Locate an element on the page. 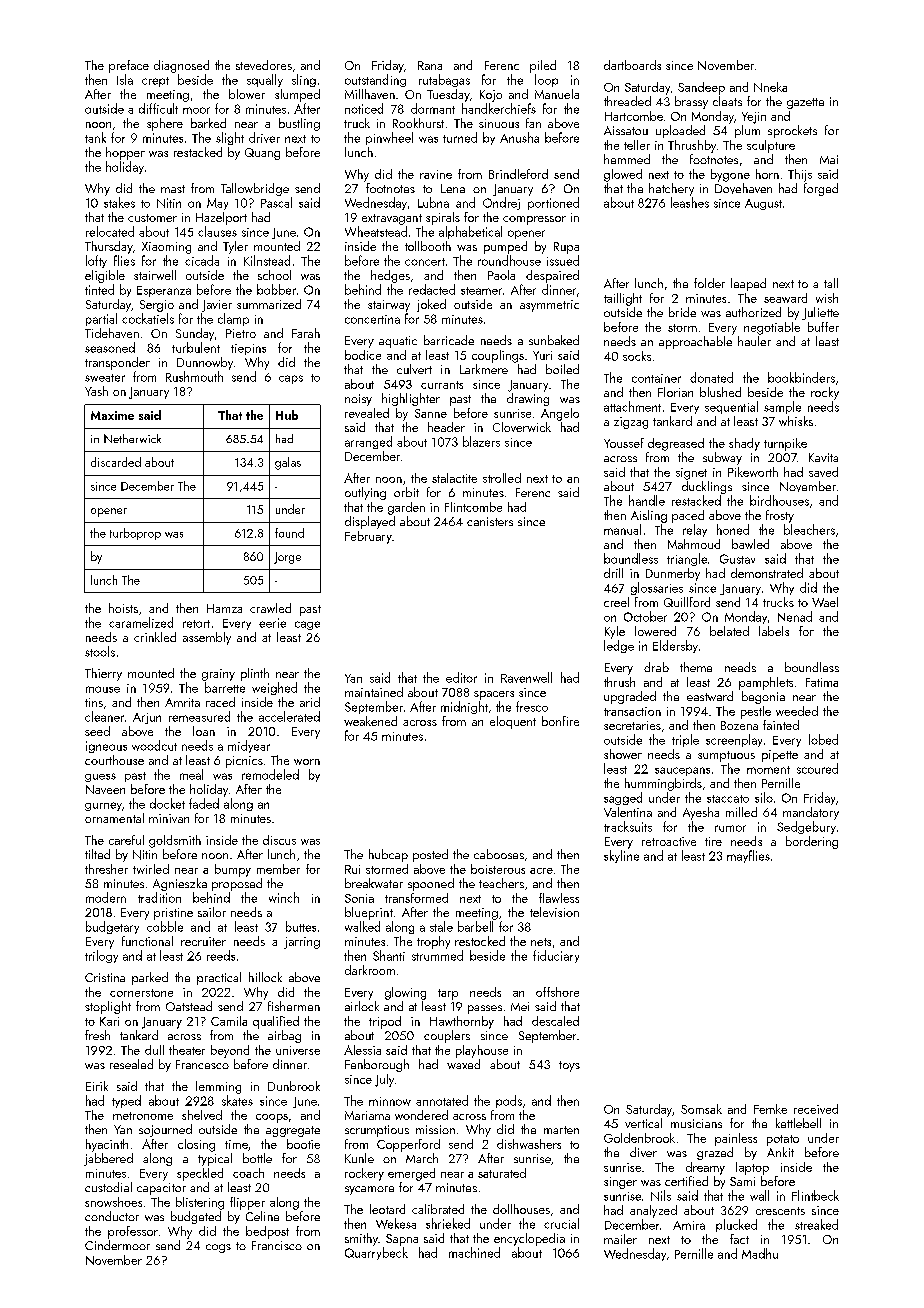 The height and width of the document is (1308, 924). Angelo is located at coordinates (560, 414).
